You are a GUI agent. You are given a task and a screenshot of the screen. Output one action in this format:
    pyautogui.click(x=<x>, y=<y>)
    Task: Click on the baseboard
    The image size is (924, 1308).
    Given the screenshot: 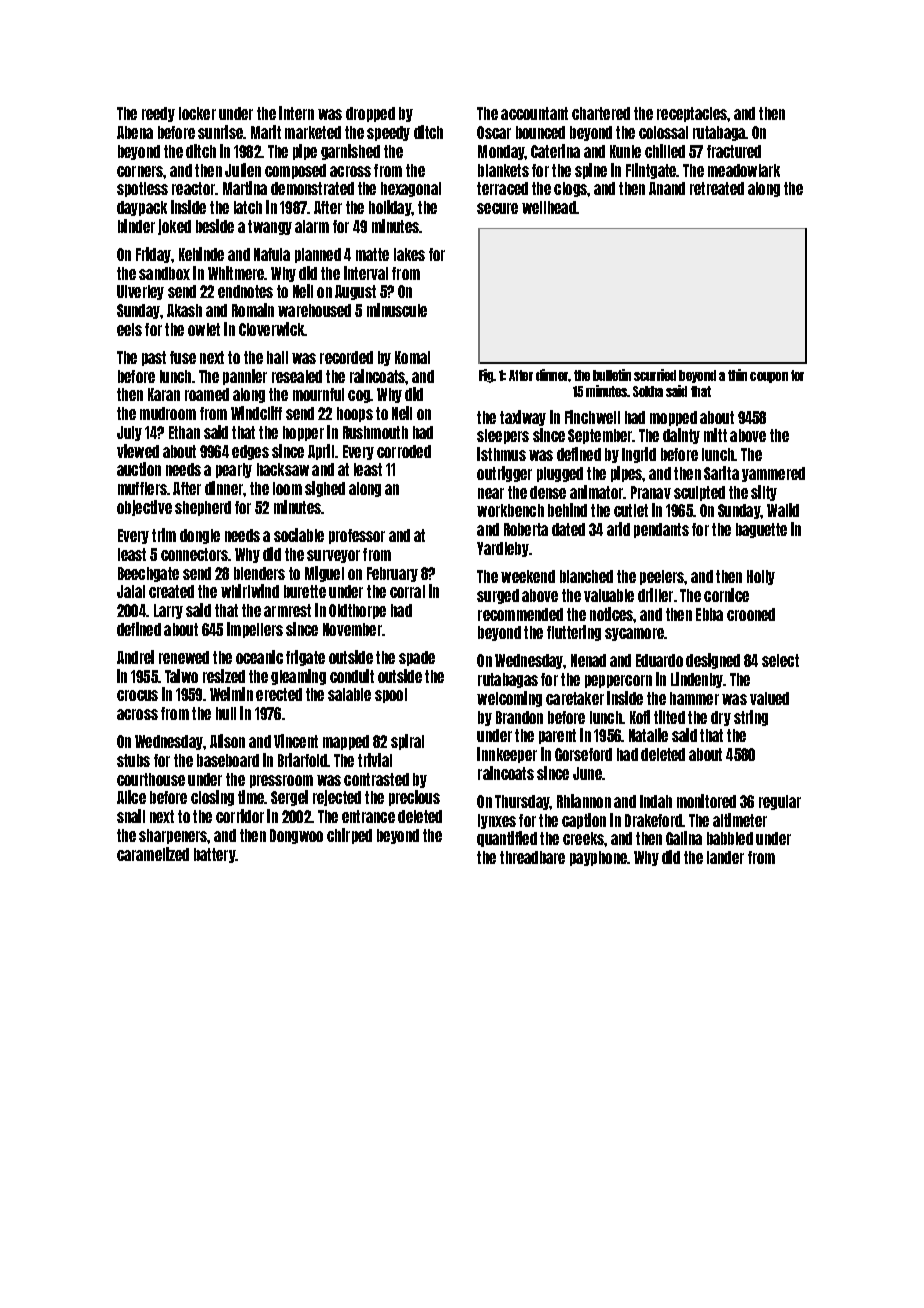 What is the action you would take?
    pyautogui.click(x=228, y=760)
